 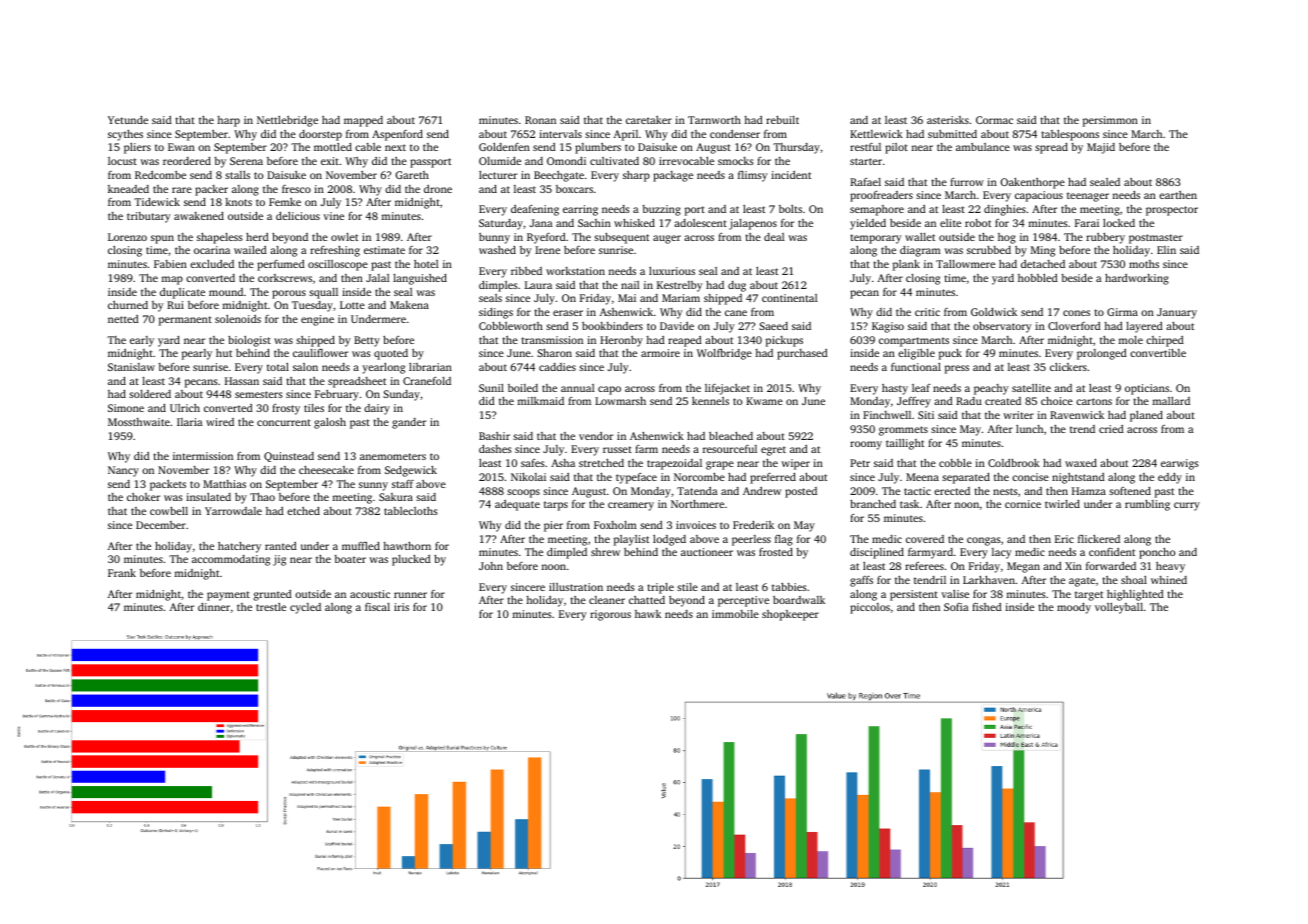 I want to click on flickered, so click(x=1099, y=539).
